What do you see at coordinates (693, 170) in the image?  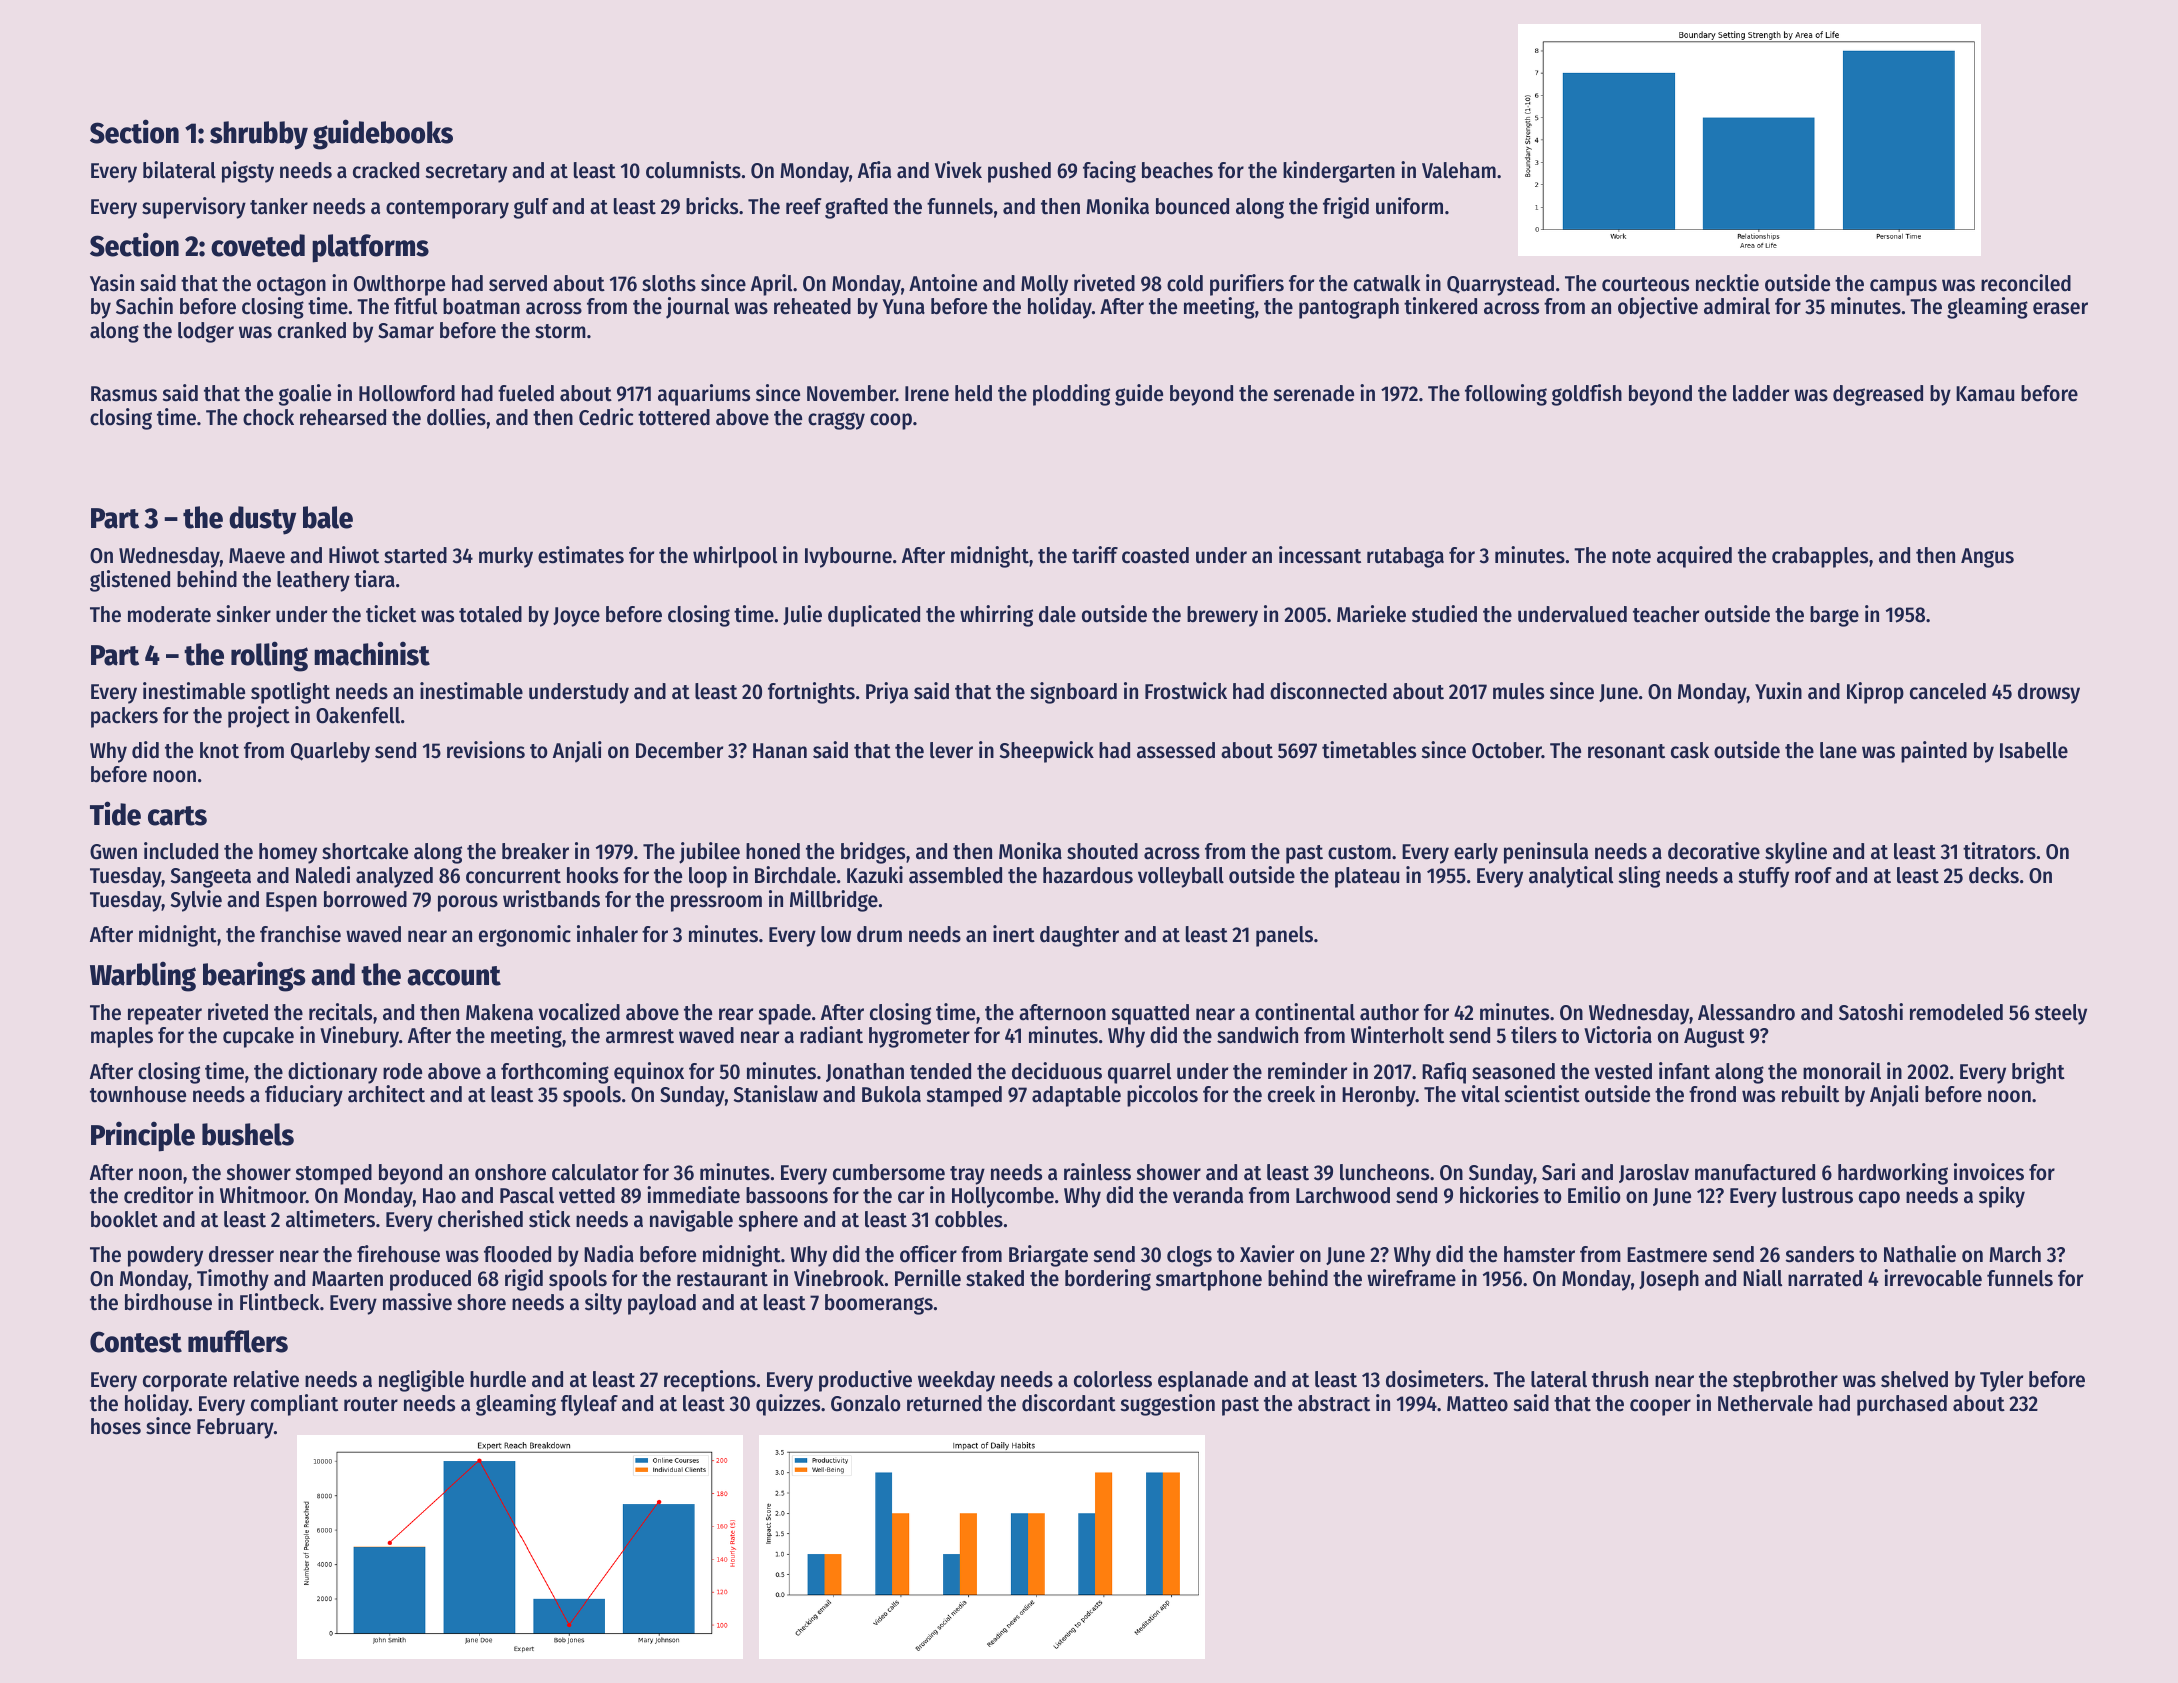 I see `columnists` at bounding box center [693, 170].
